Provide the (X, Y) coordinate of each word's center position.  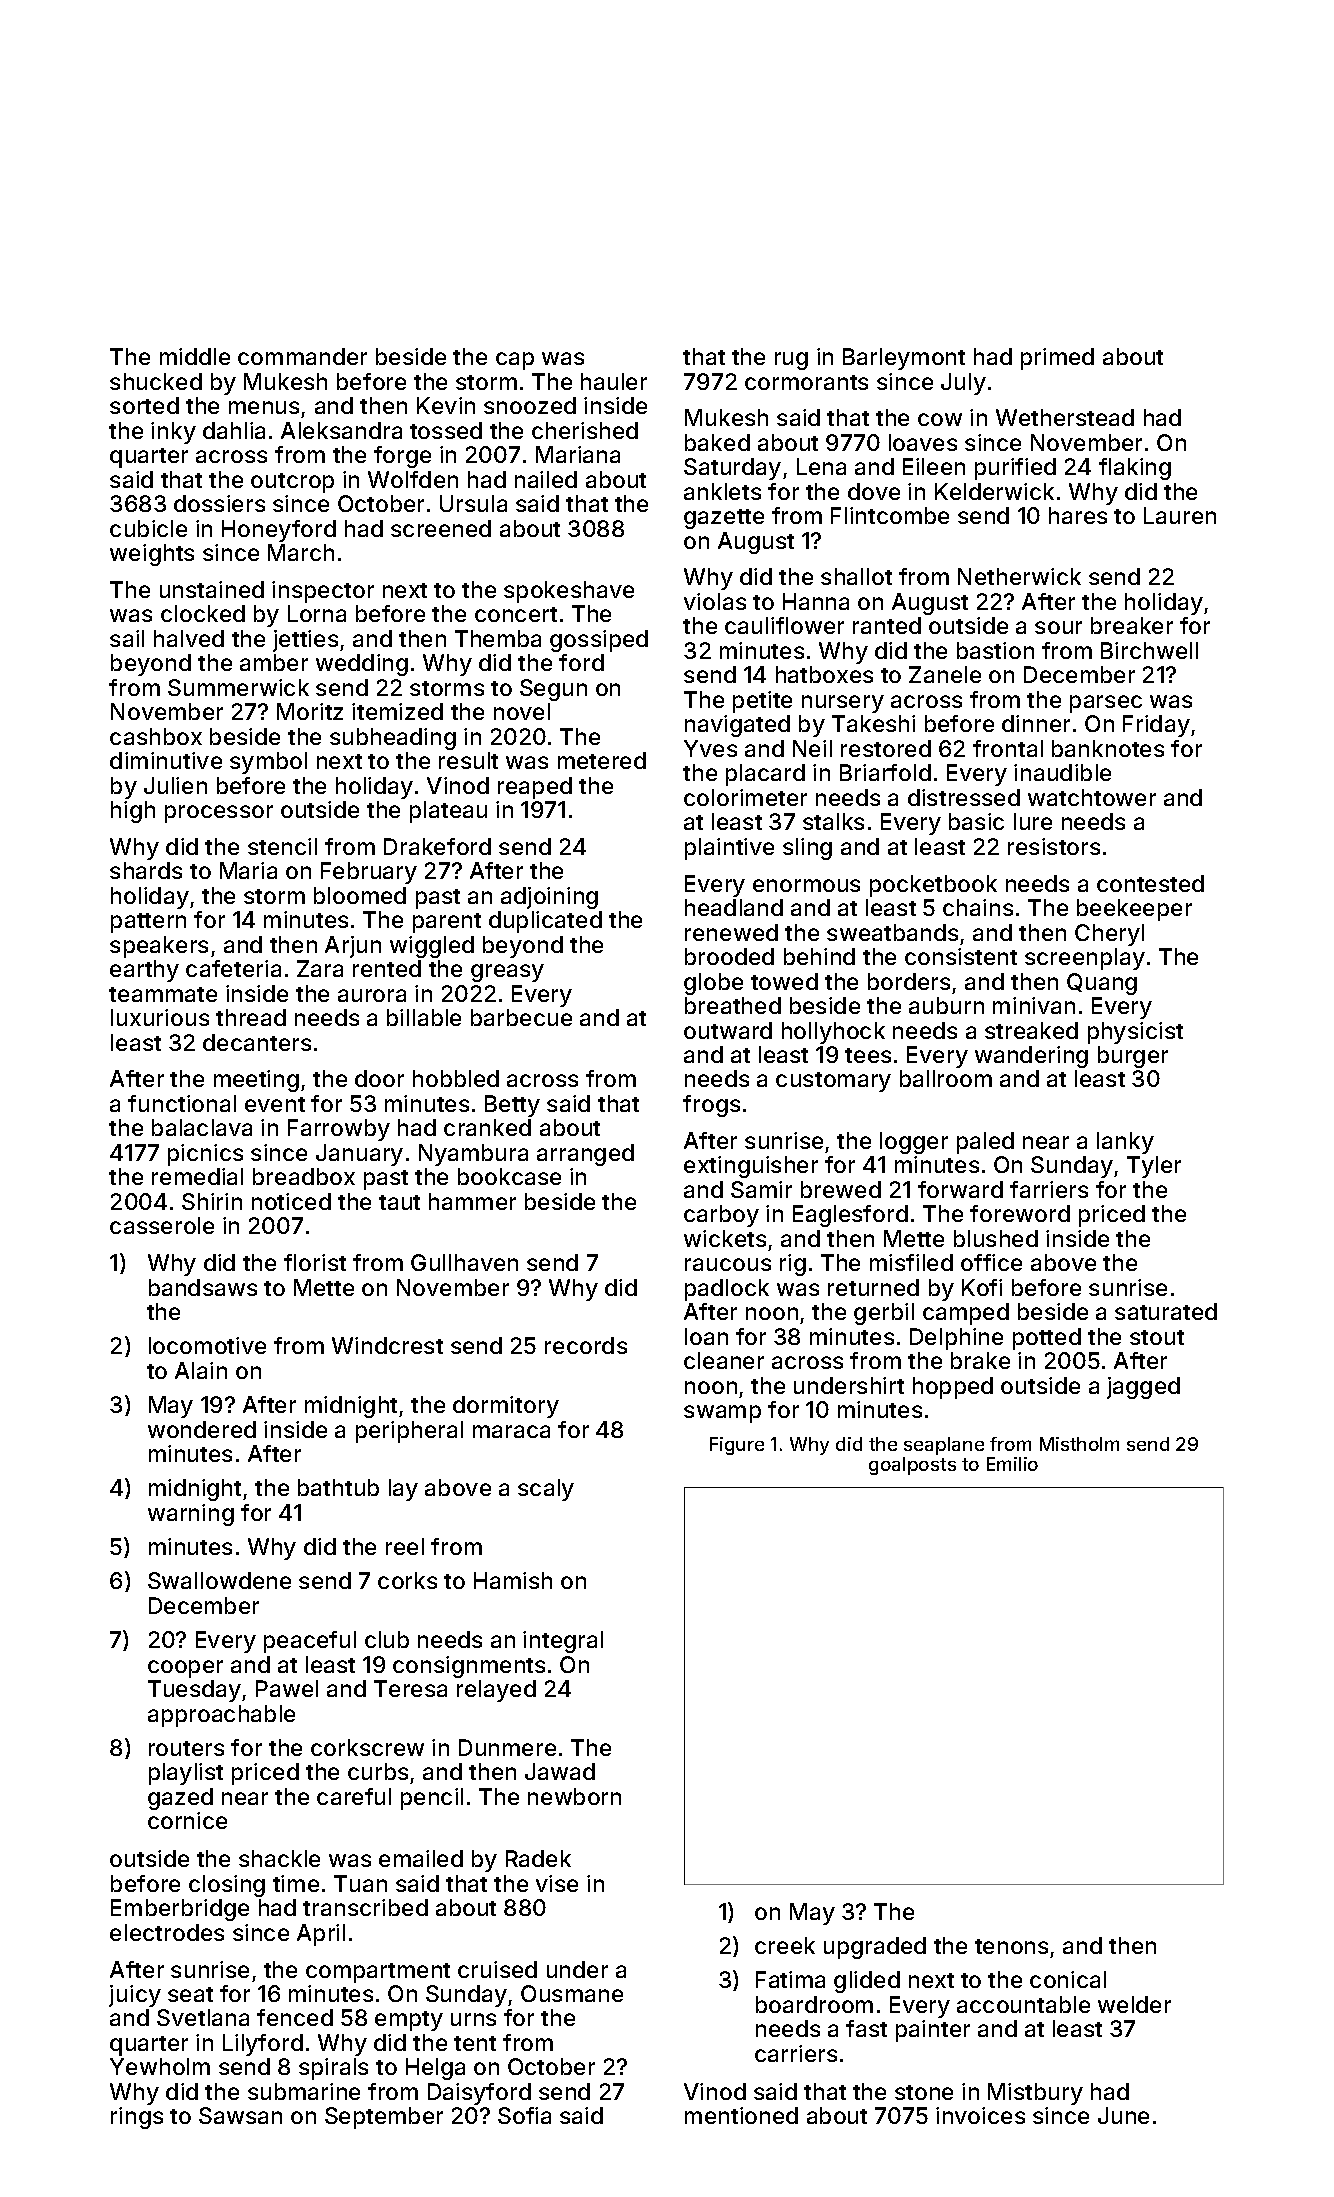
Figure (737, 1446)
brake (980, 1360)
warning (191, 1515)
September (384, 2118)
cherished (585, 430)
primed (1057, 359)
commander (302, 356)
